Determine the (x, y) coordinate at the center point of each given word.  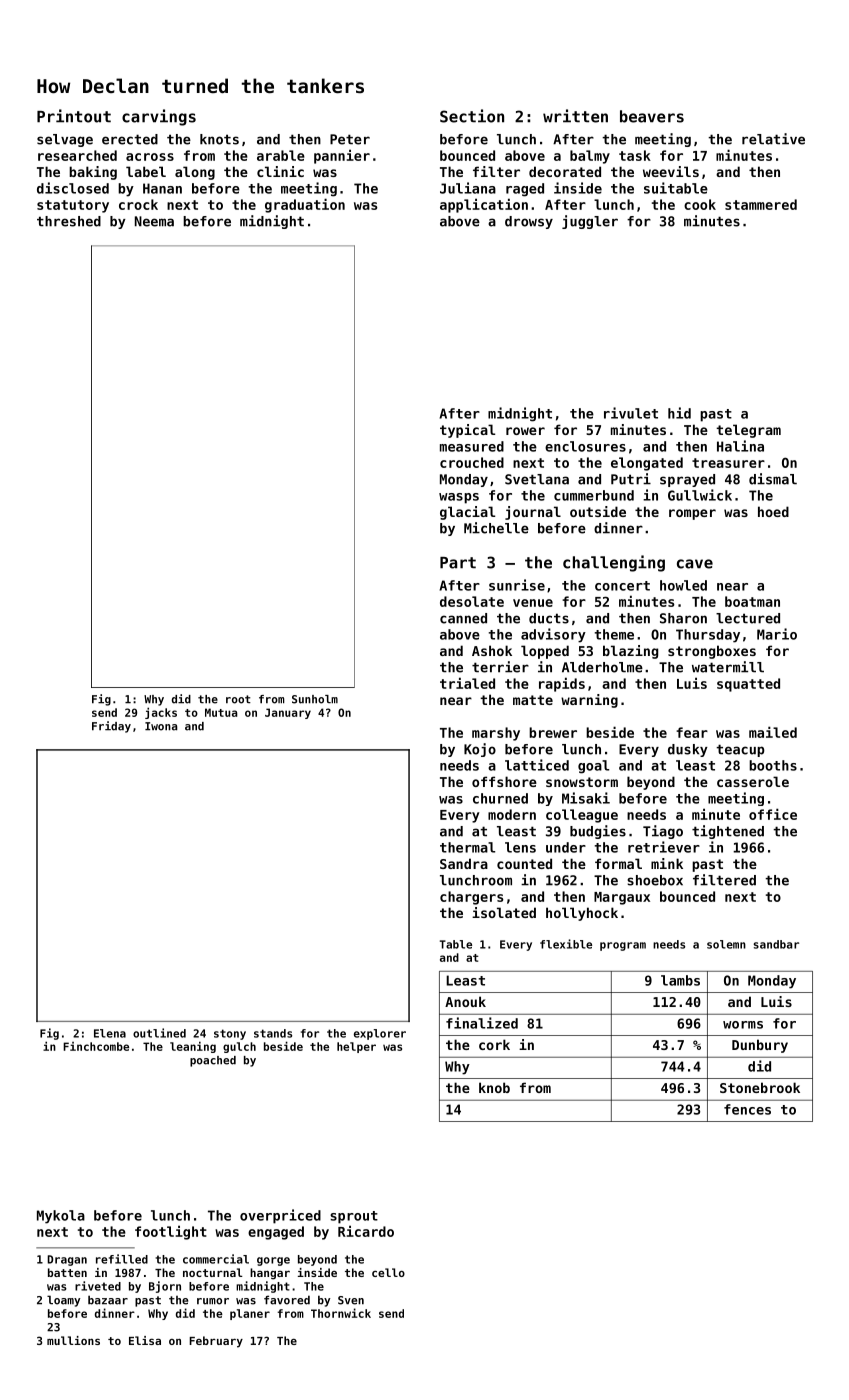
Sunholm (315, 699)
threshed (69, 221)
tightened (728, 832)
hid (679, 413)
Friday (111, 727)
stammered (761, 204)
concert (622, 586)
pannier (342, 156)
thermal (467, 847)
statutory (73, 206)
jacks (161, 713)
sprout (354, 1217)
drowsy (529, 222)
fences (747, 1109)
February (216, 1342)
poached (213, 1061)
